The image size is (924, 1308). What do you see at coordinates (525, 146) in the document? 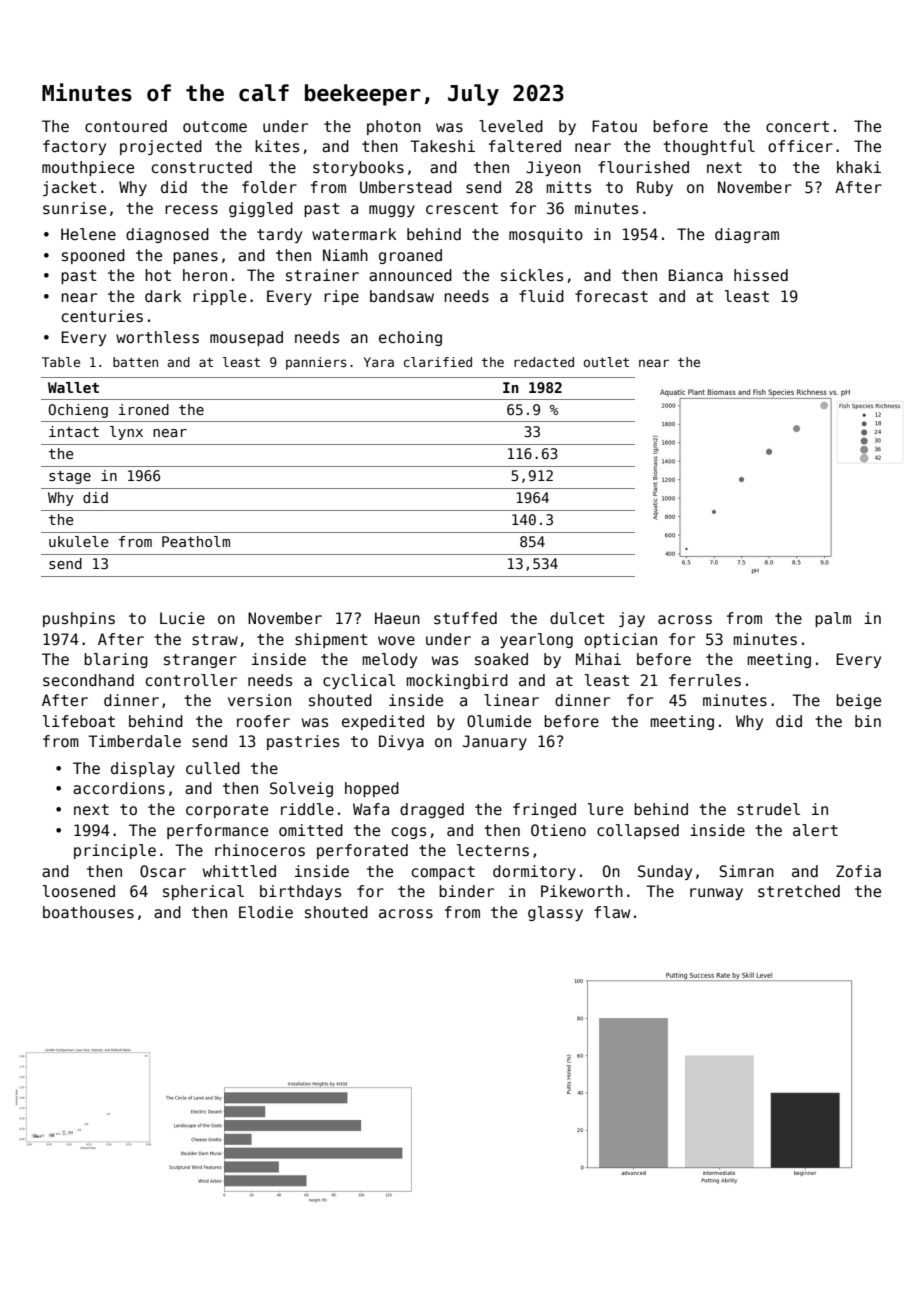
I see `faltered` at bounding box center [525, 146].
